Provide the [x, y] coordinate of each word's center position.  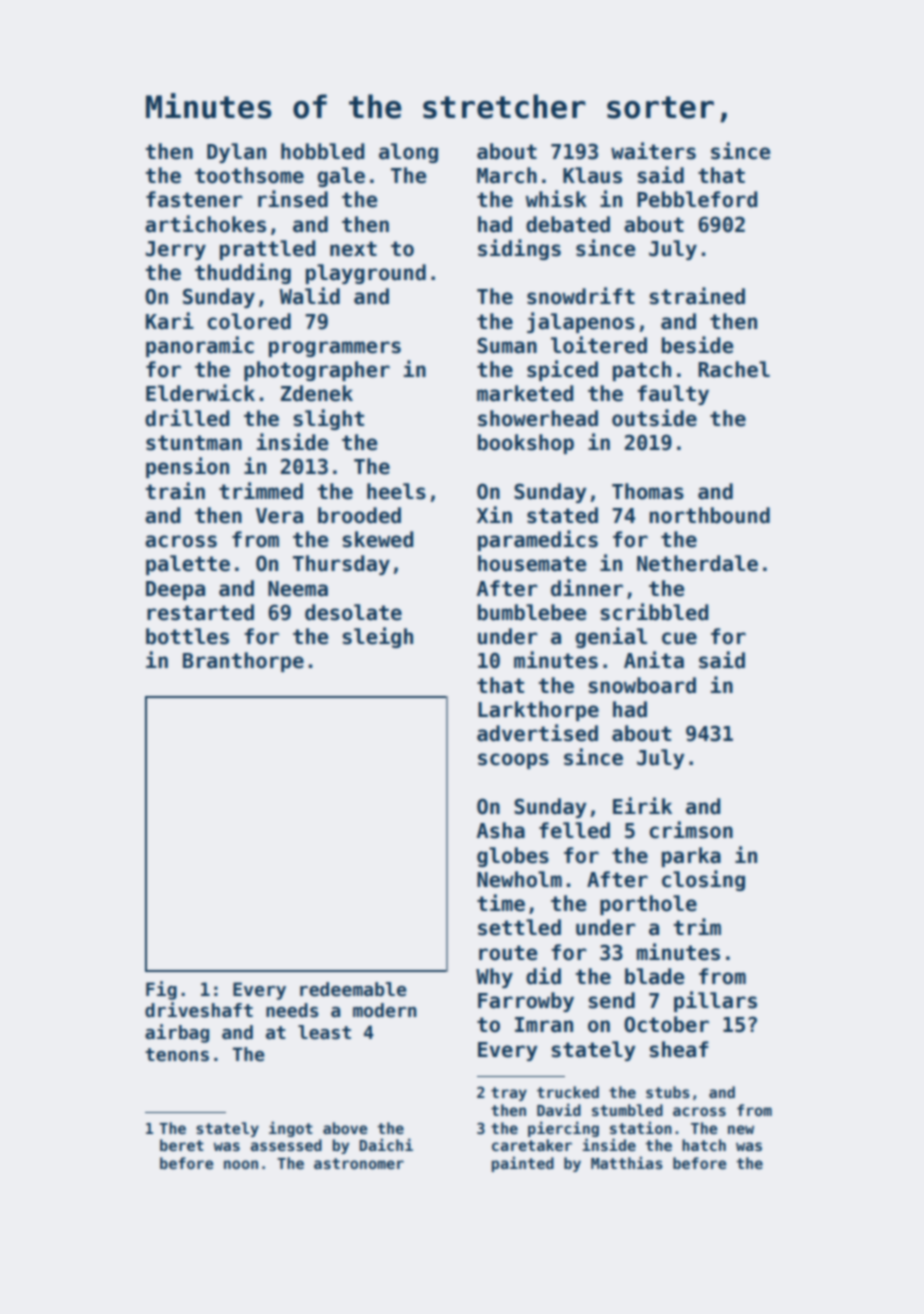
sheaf [679, 1049]
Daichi [386, 1144]
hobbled [323, 151]
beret [182, 1145]
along [408, 153]
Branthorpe [243, 662]
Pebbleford [697, 199]
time [501, 903]
